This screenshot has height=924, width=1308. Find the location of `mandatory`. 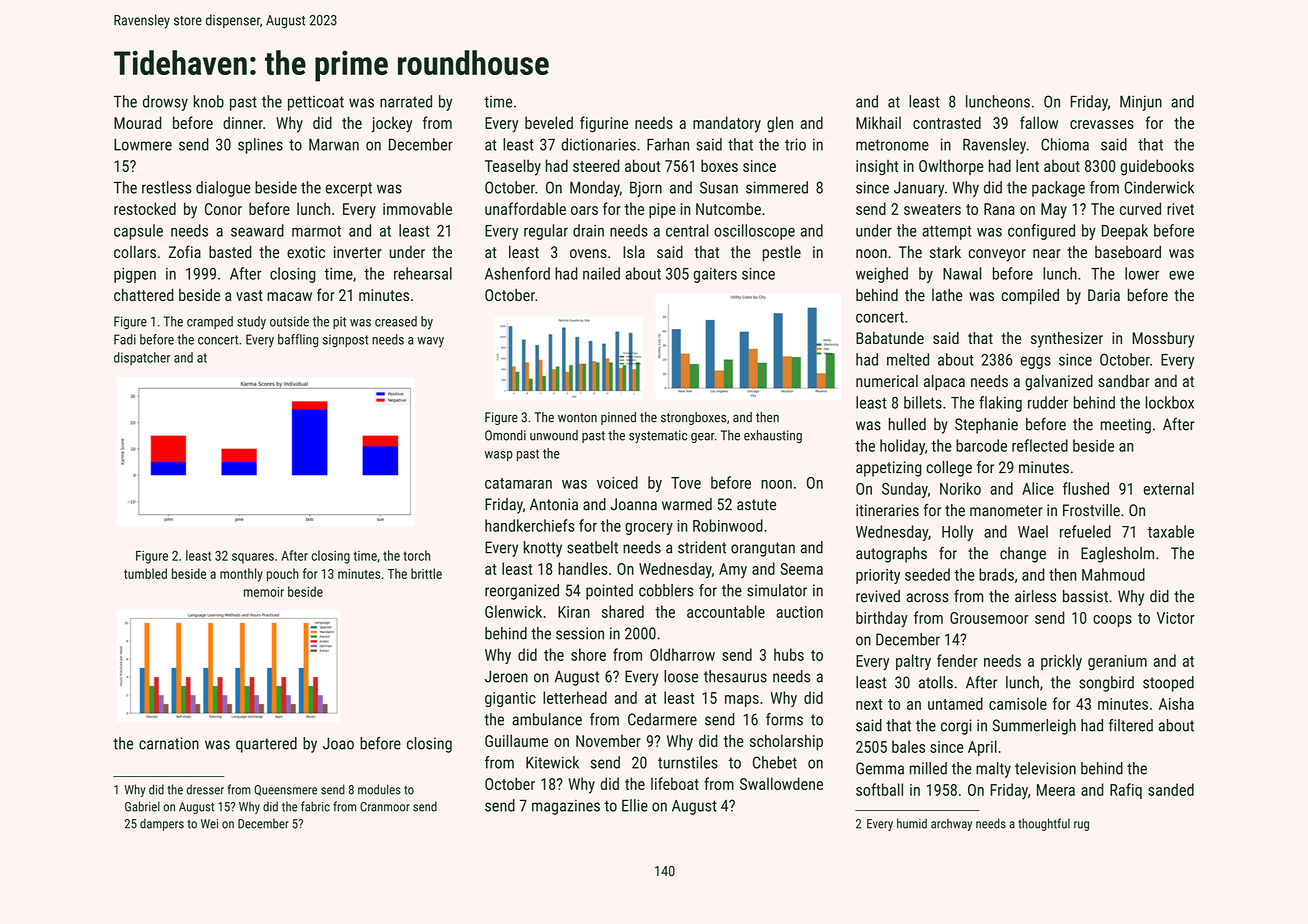

mandatory is located at coordinates (727, 124).
